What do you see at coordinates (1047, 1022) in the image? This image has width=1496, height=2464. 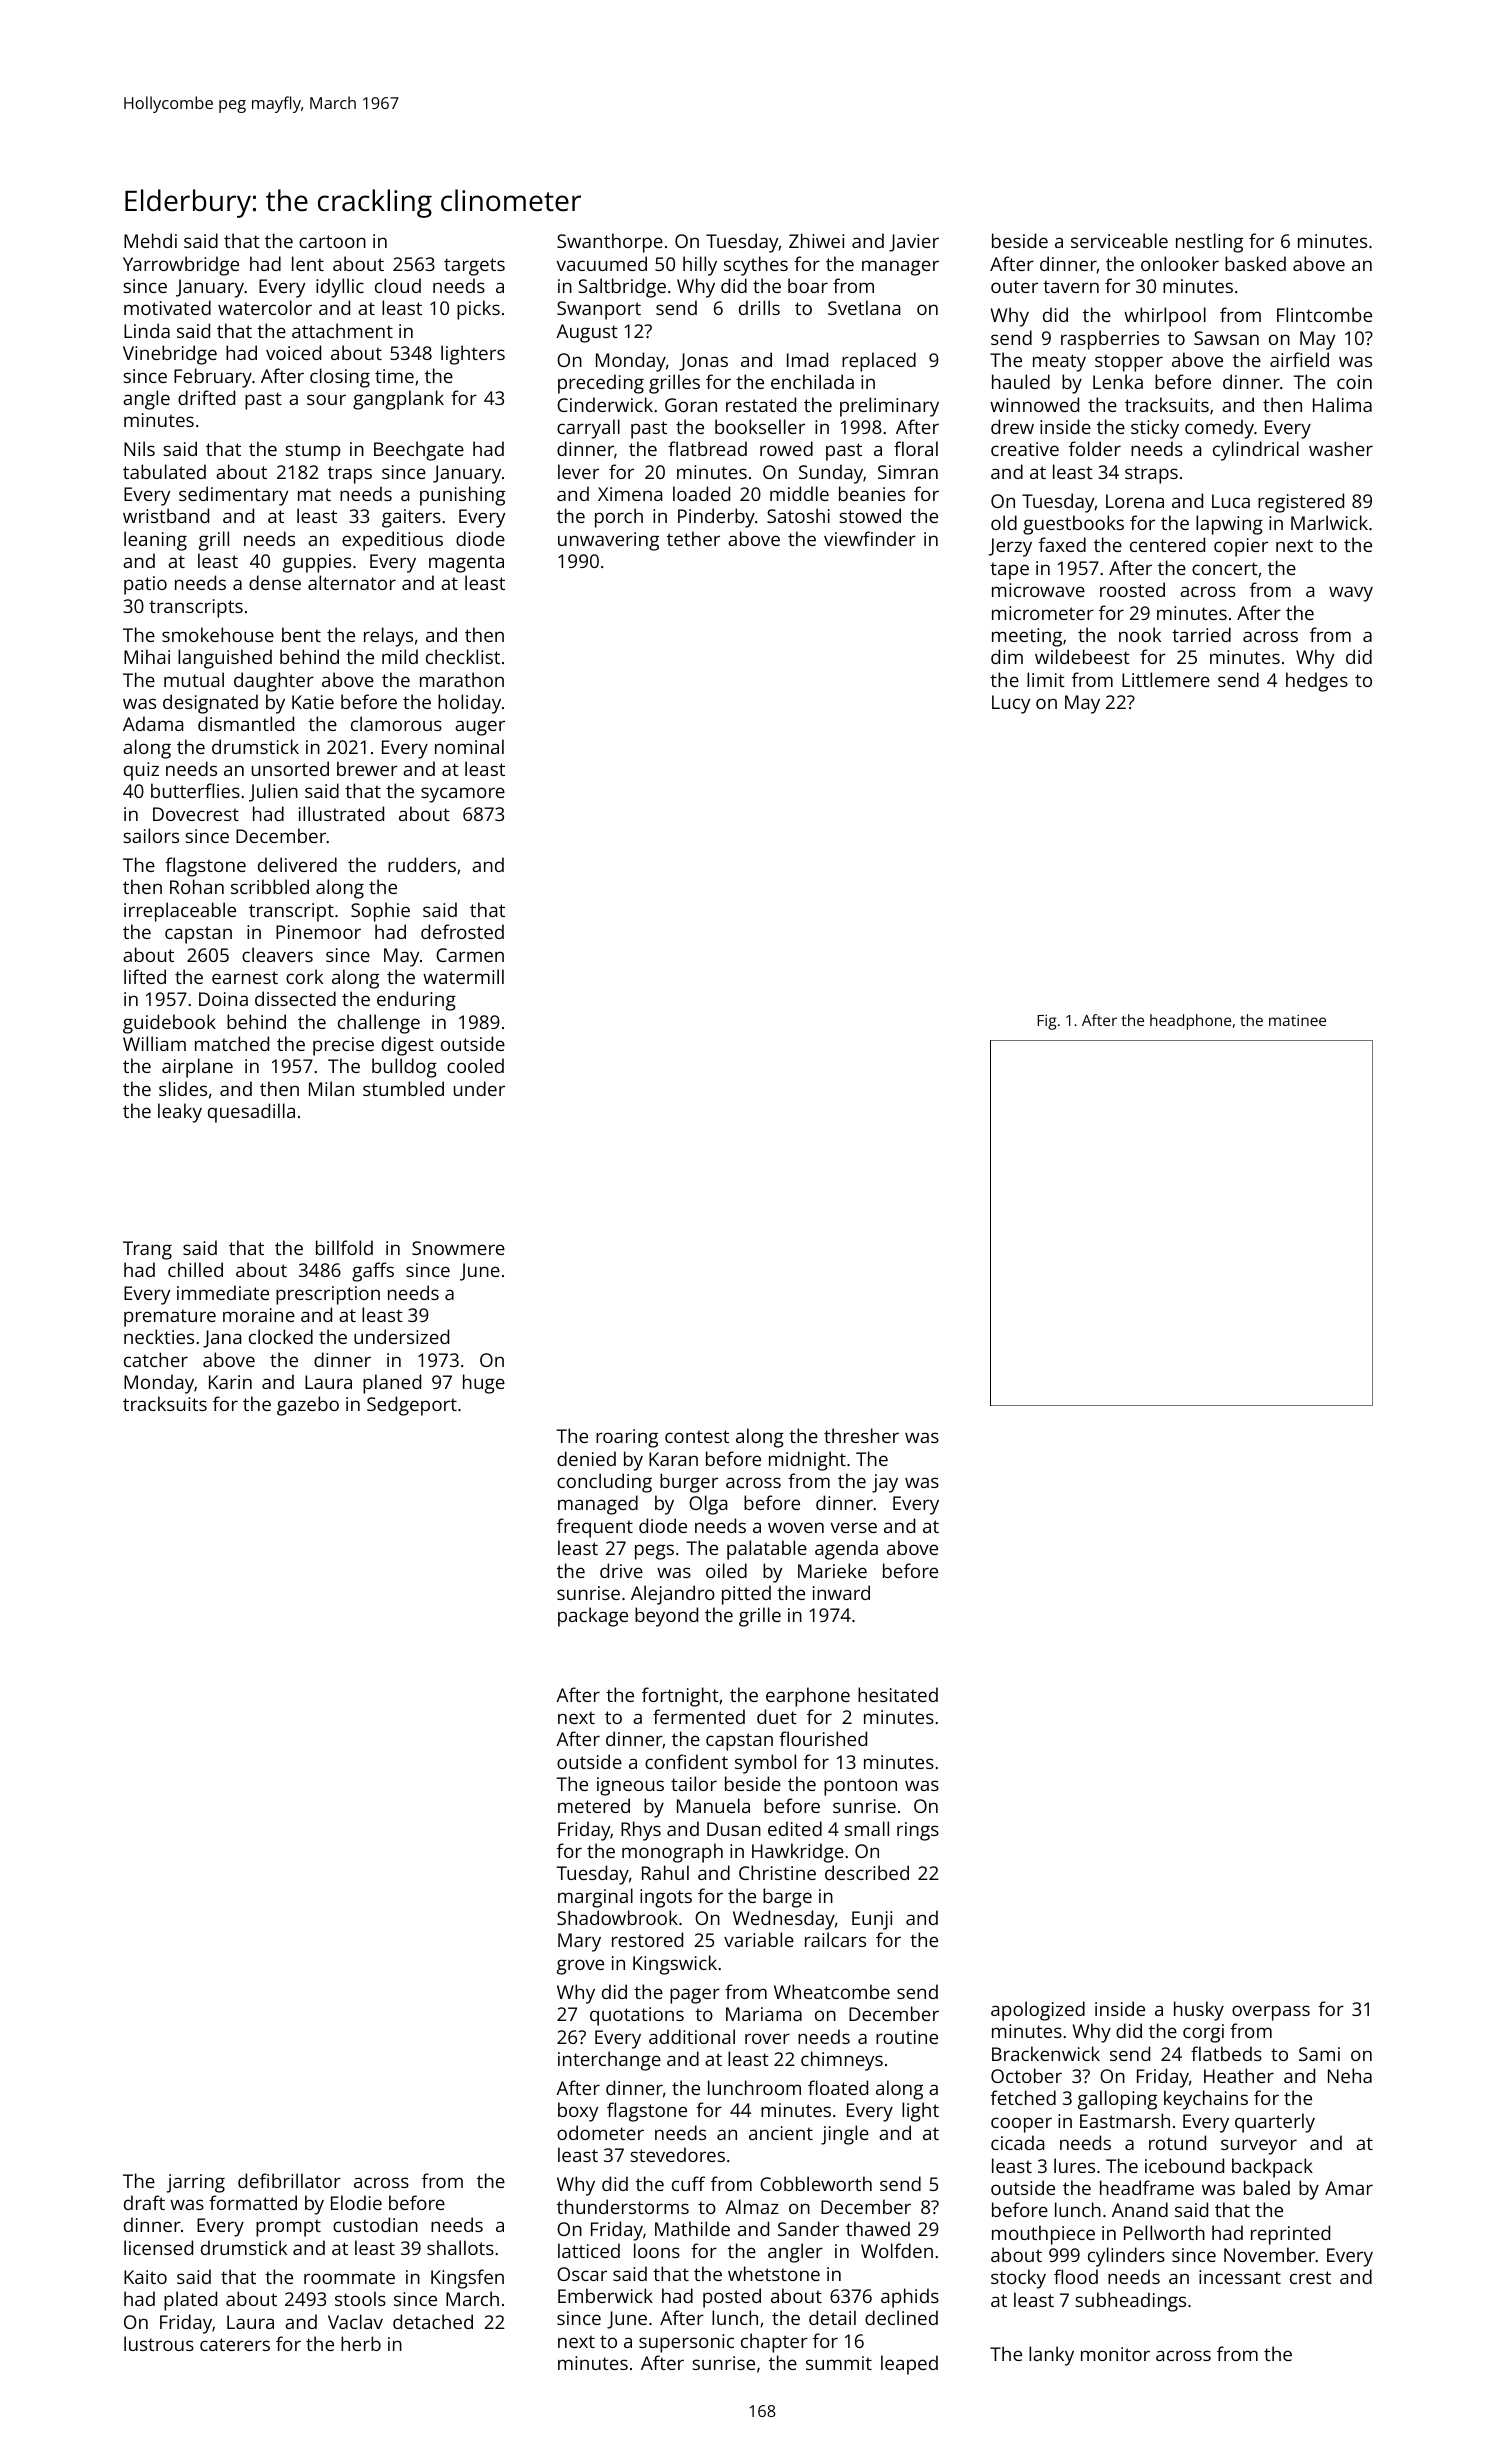 I see `Fig` at bounding box center [1047, 1022].
